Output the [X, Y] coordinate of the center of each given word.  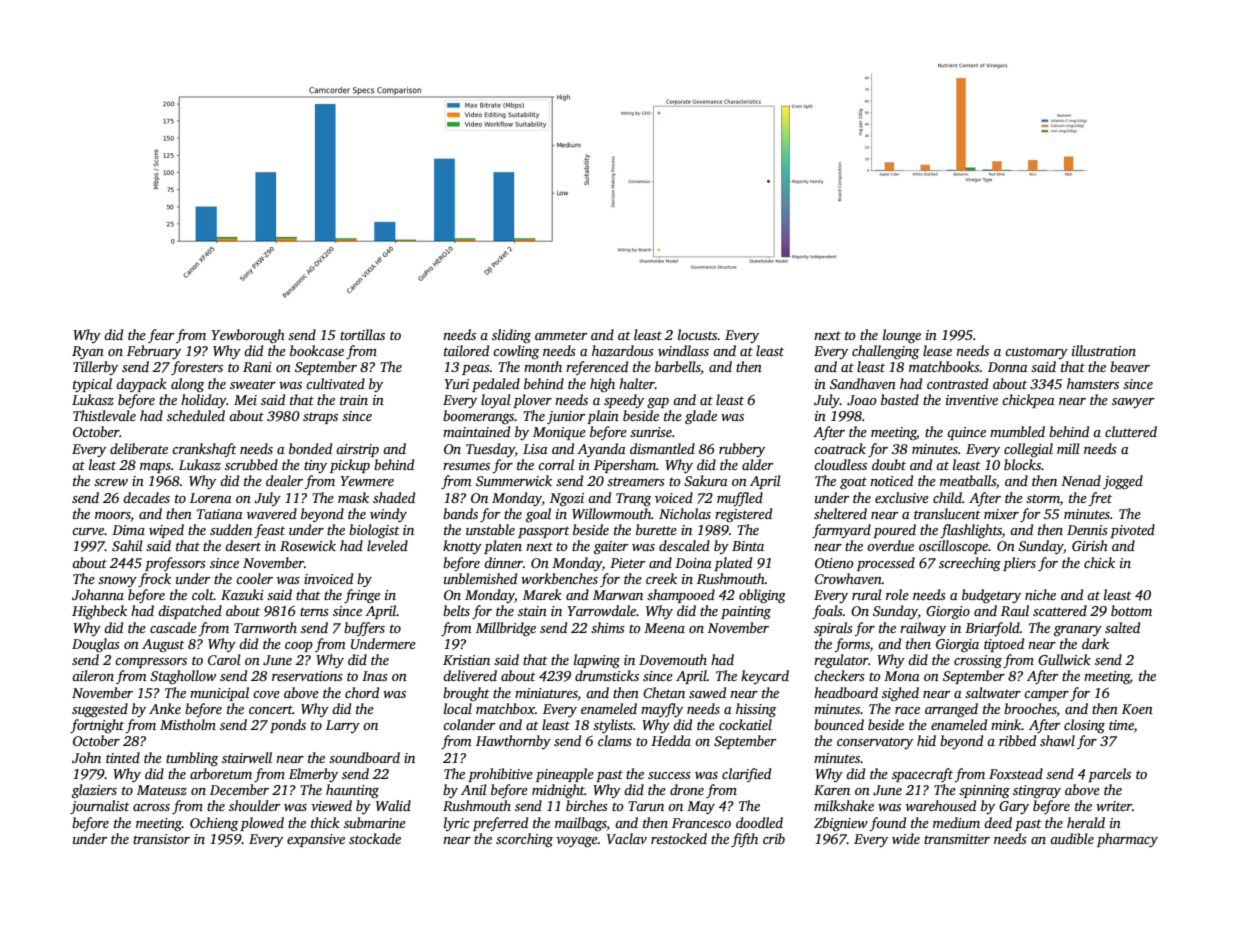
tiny [315, 466]
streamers [636, 481]
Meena [664, 628]
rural [867, 594]
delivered [470, 675]
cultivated [335, 383]
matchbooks [944, 366]
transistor [161, 839]
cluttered [1131, 431]
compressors [151, 663]
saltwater [993, 692]
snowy [117, 582]
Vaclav [627, 838]
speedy [624, 401]
